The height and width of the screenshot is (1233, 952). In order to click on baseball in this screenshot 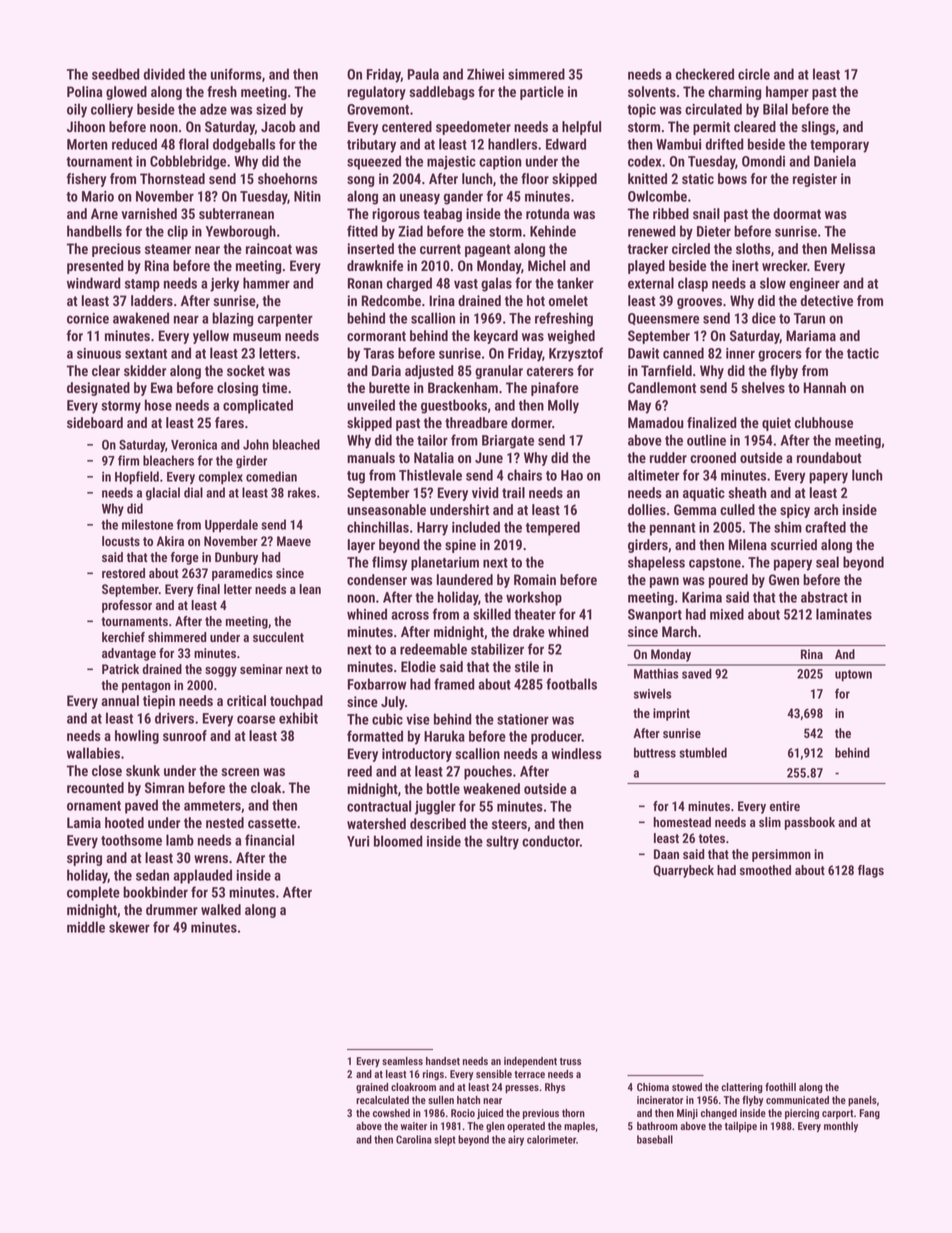, I will do `click(655, 1139)`.
